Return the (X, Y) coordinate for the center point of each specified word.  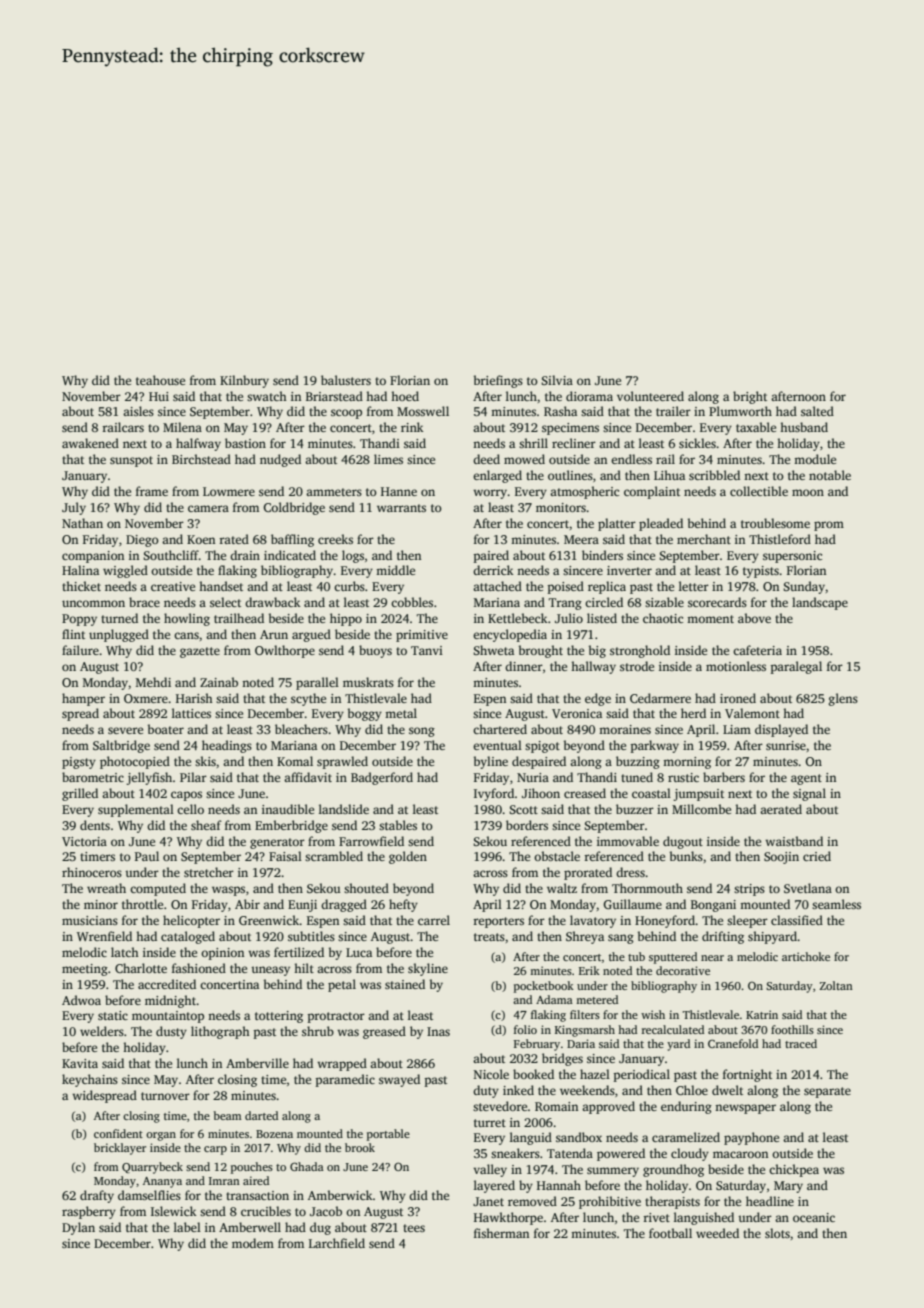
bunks (686, 856)
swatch (267, 396)
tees (414, 1228)
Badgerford (382, 778)
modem (253, 1243)
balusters (346, 380)
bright (750, 397)
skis (205, 761)
